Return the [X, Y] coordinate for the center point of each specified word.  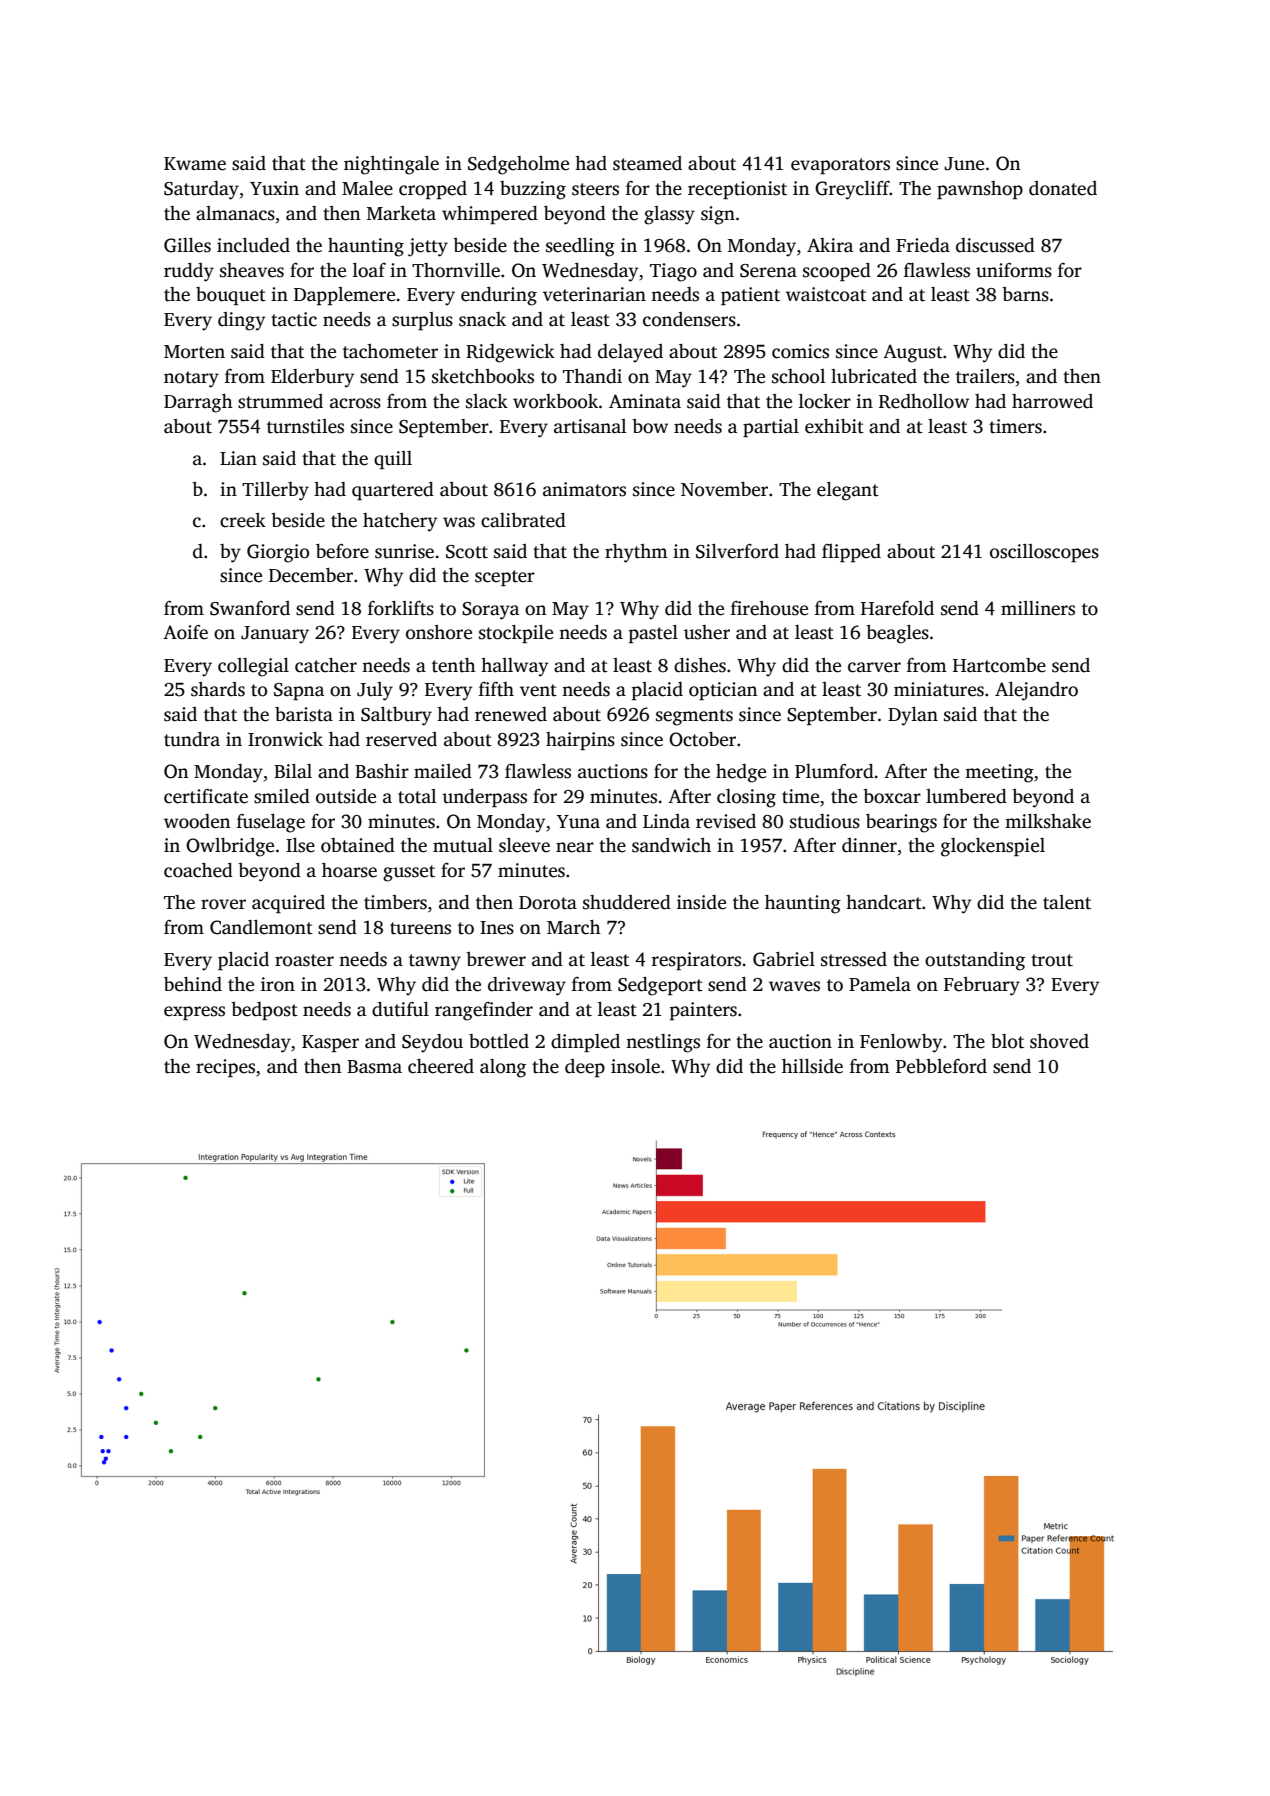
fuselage [271, 823]
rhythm [636, 553]
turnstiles [305, 426]
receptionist [737, 190]
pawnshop [980, 190]
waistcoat [826, 294]
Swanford [250, 608]
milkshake [1048, 821]
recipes [225, 1068]
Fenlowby [901, 1043]
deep [585, 1068]
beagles [897, 634]
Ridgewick [510, 353]
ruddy [189, 272]
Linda [666, 821]
